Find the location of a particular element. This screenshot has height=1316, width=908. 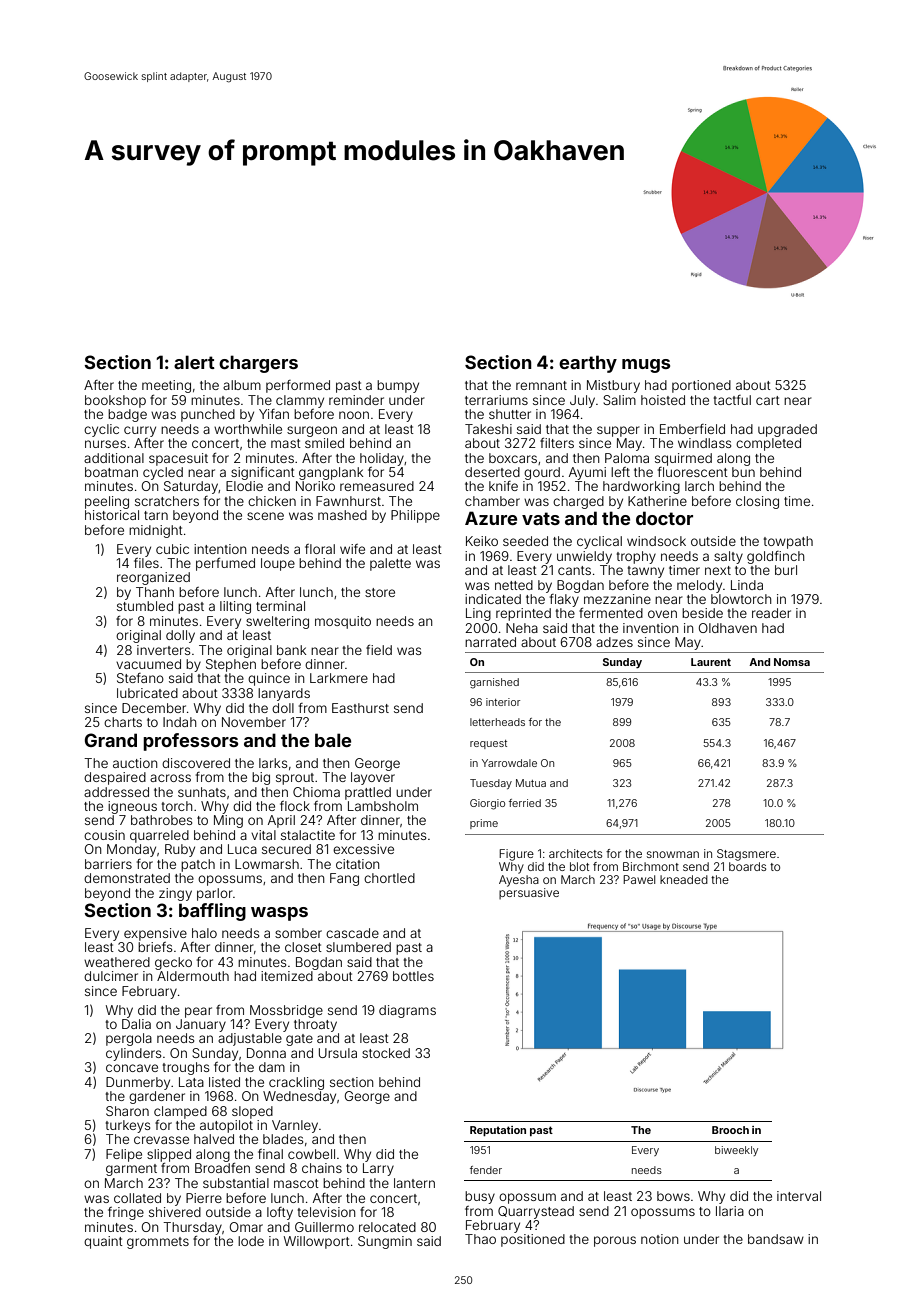

garnished is located at coordinates (494, 683).
